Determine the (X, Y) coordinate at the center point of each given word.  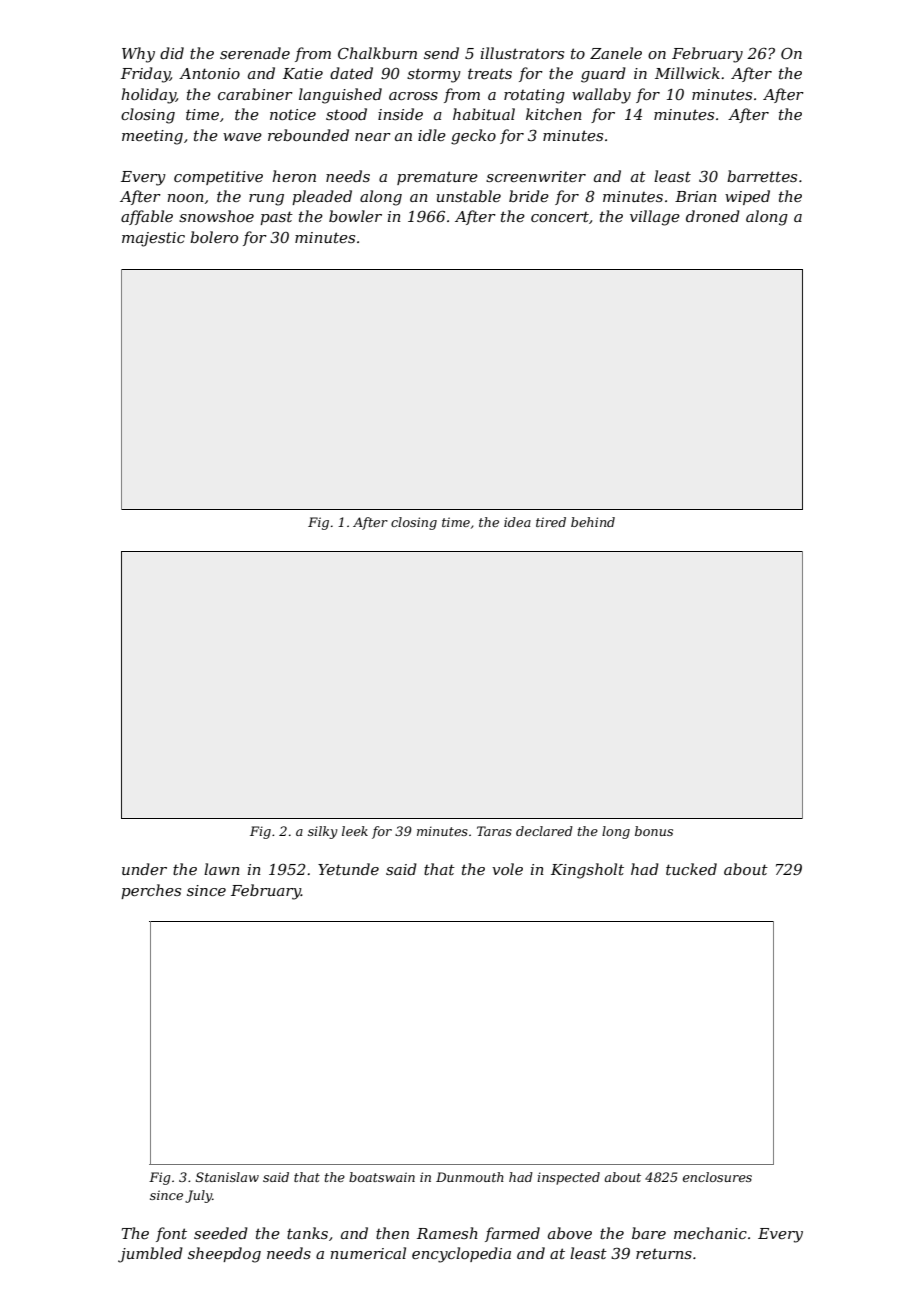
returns (664, 1254)
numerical (368, 1253)
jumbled (150, 1255)
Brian (696, 196)
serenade (255, 53)
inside (400, 114)
